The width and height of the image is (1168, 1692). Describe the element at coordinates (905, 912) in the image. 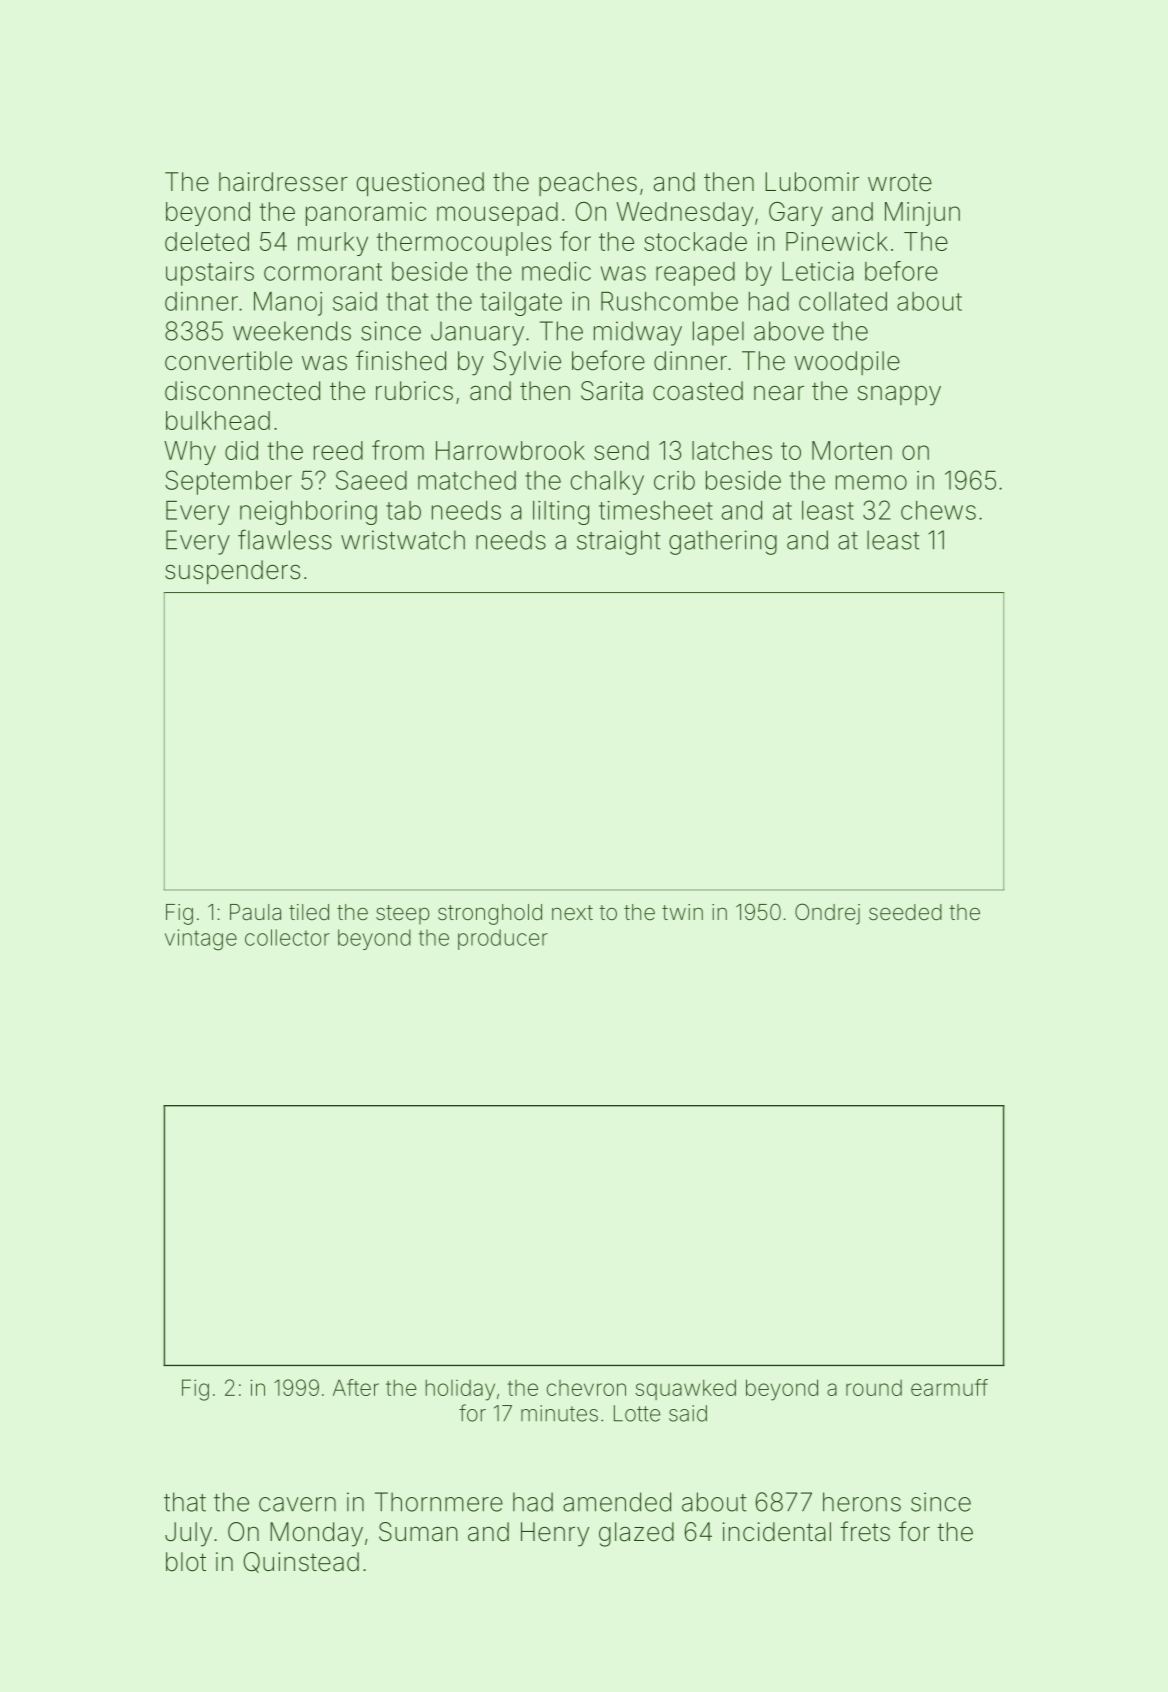

I see `seeded` at that location.
